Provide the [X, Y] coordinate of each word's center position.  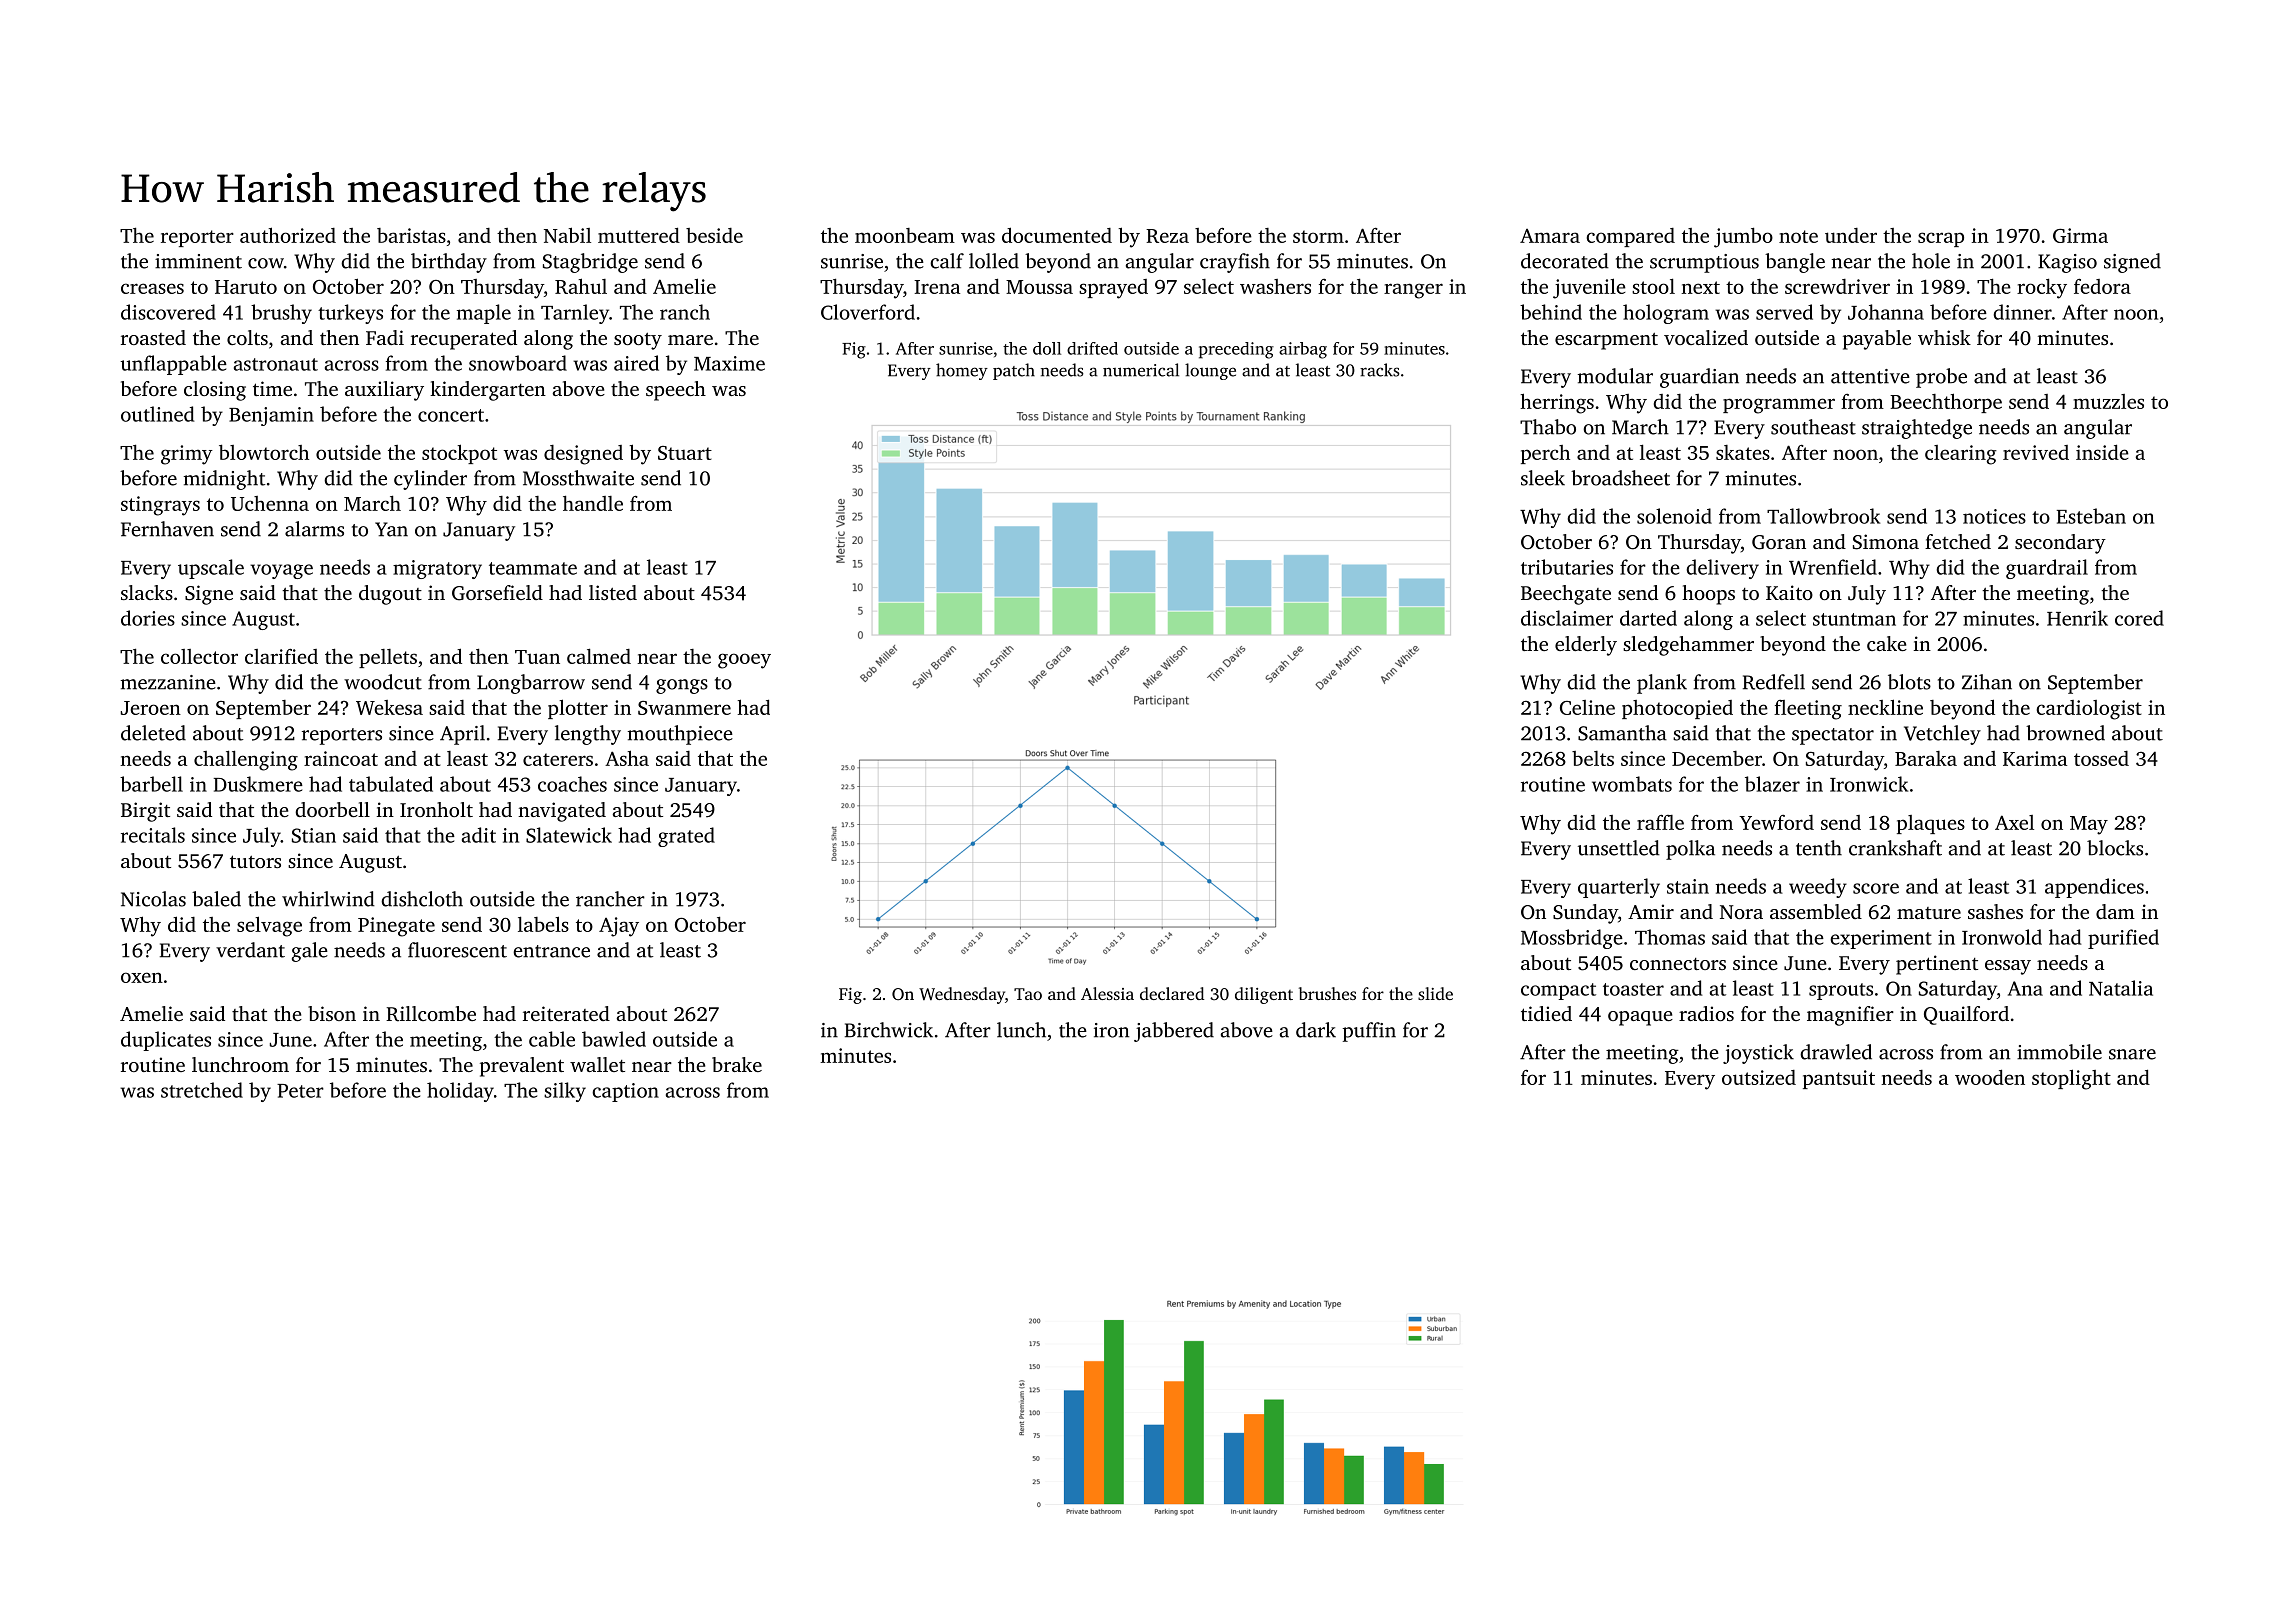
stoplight [2071, 1079]
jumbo [1743, 237]
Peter [300, 1091]
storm [1318, 236]
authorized [288, 235]
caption [625, 1092]
